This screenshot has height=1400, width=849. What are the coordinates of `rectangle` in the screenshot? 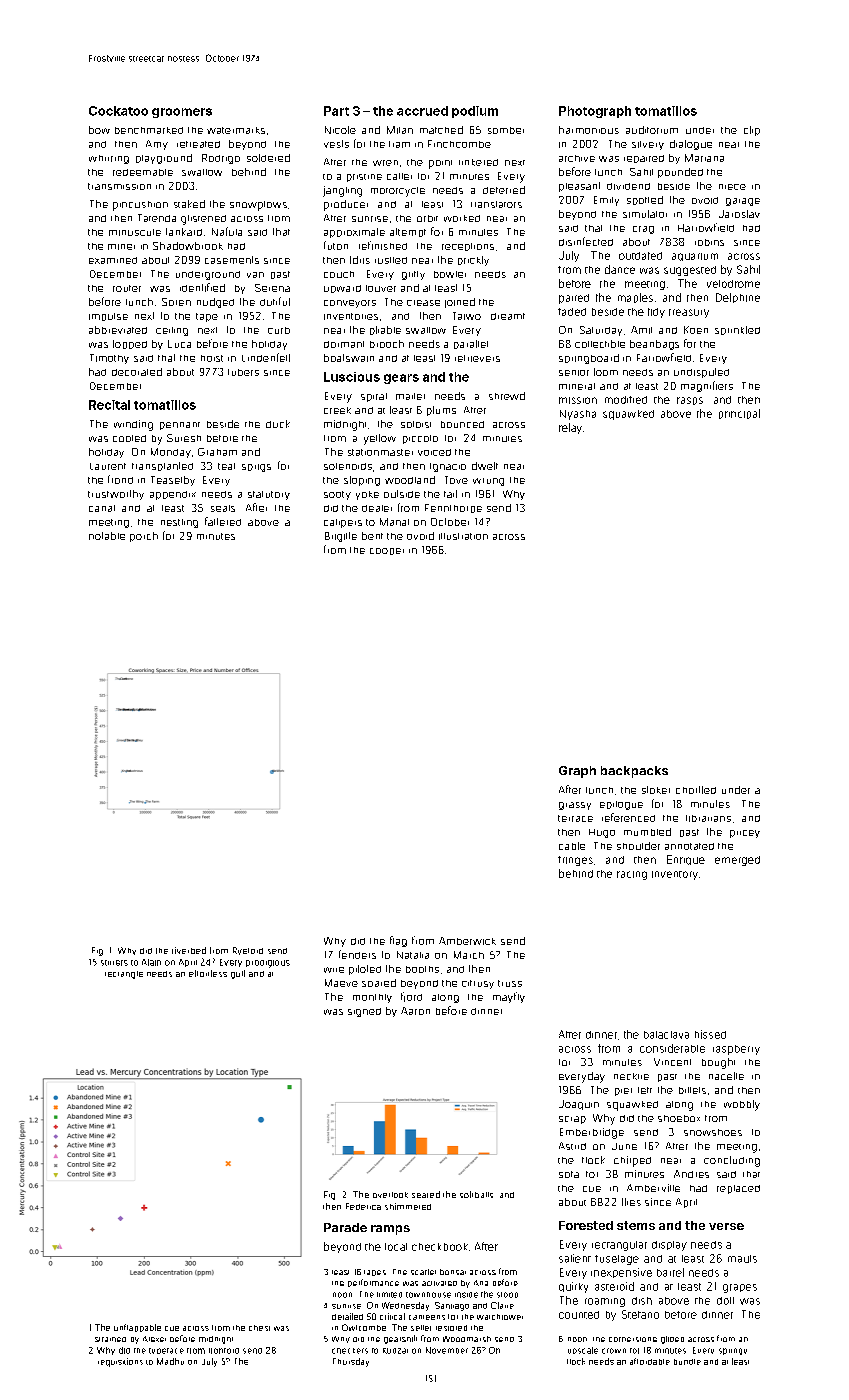 It's located at (124, 975).
